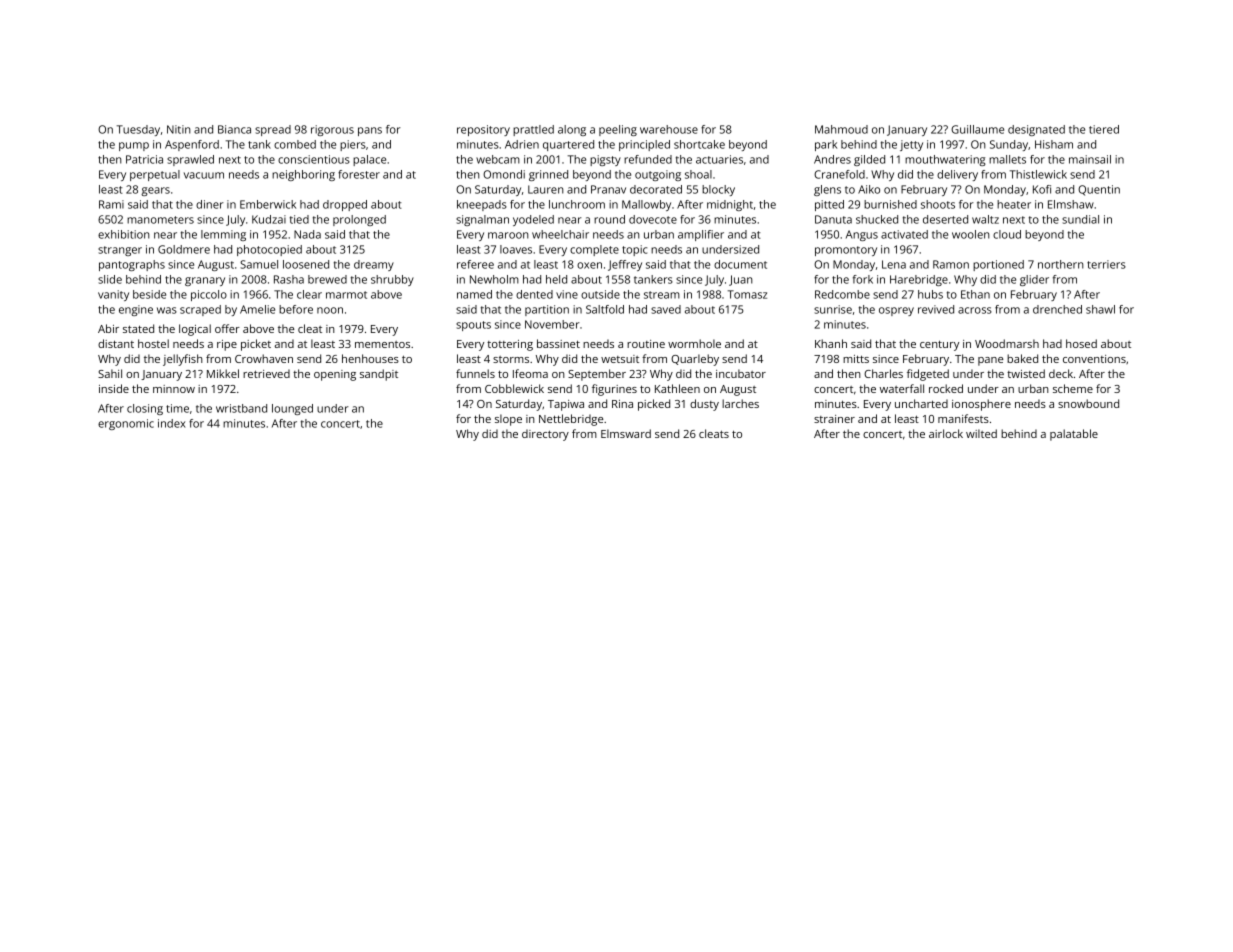  What do you see at coordinates (330, 310) in the image?
I see `noon` at bounding box center [330, 310].
